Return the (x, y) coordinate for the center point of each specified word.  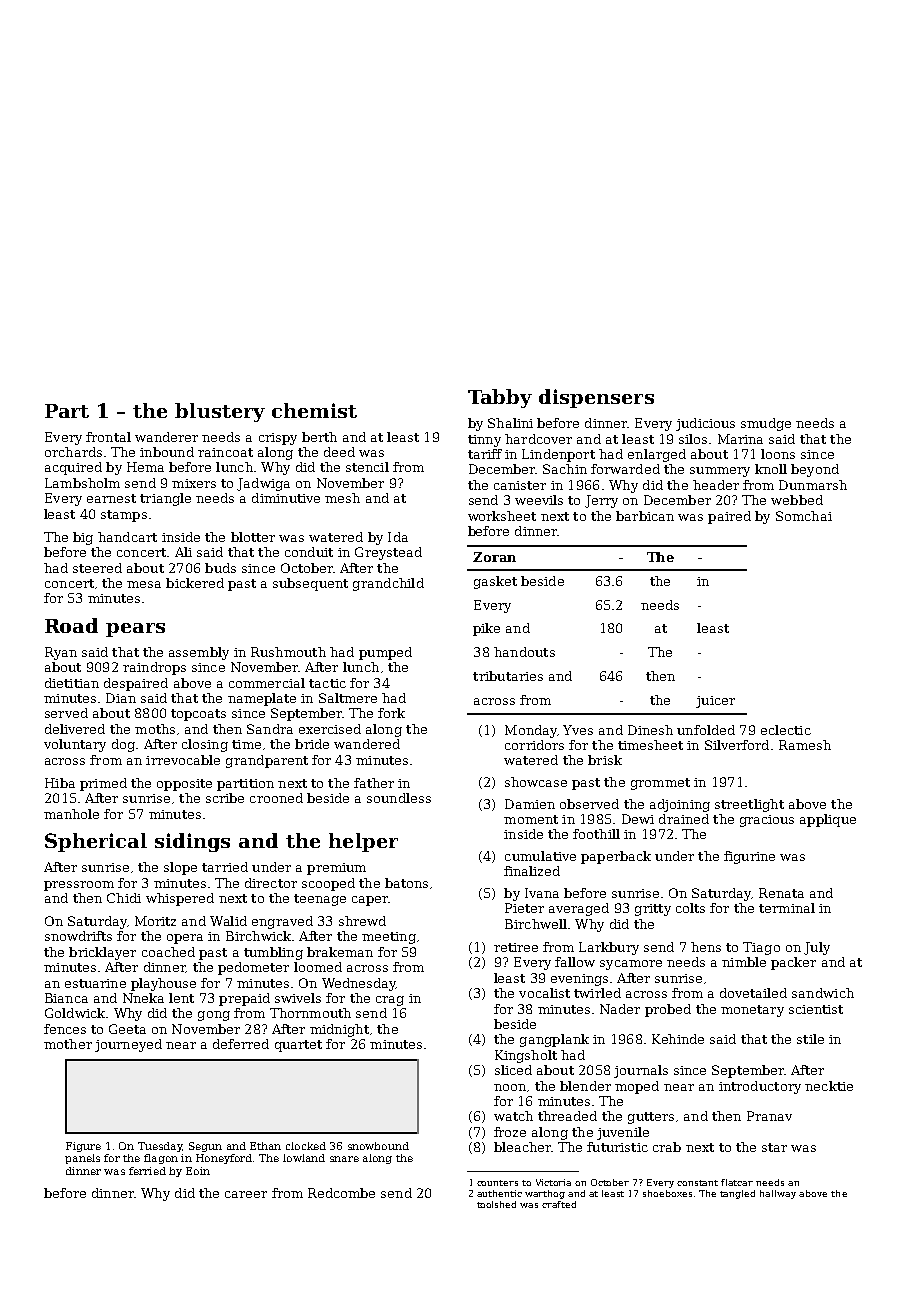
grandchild (388, 584)
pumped (385, 653)
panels (82, 1159)
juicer (715, 702)
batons (406, 883)
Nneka (143, 998)
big (83, 538)
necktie (829, 1086)
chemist (314, 410)
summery (720, 472)
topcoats (198, 715)
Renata (781, 893)
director (271, 883)
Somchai (804, 516)
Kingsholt (526, 1056)
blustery (220, 412)
